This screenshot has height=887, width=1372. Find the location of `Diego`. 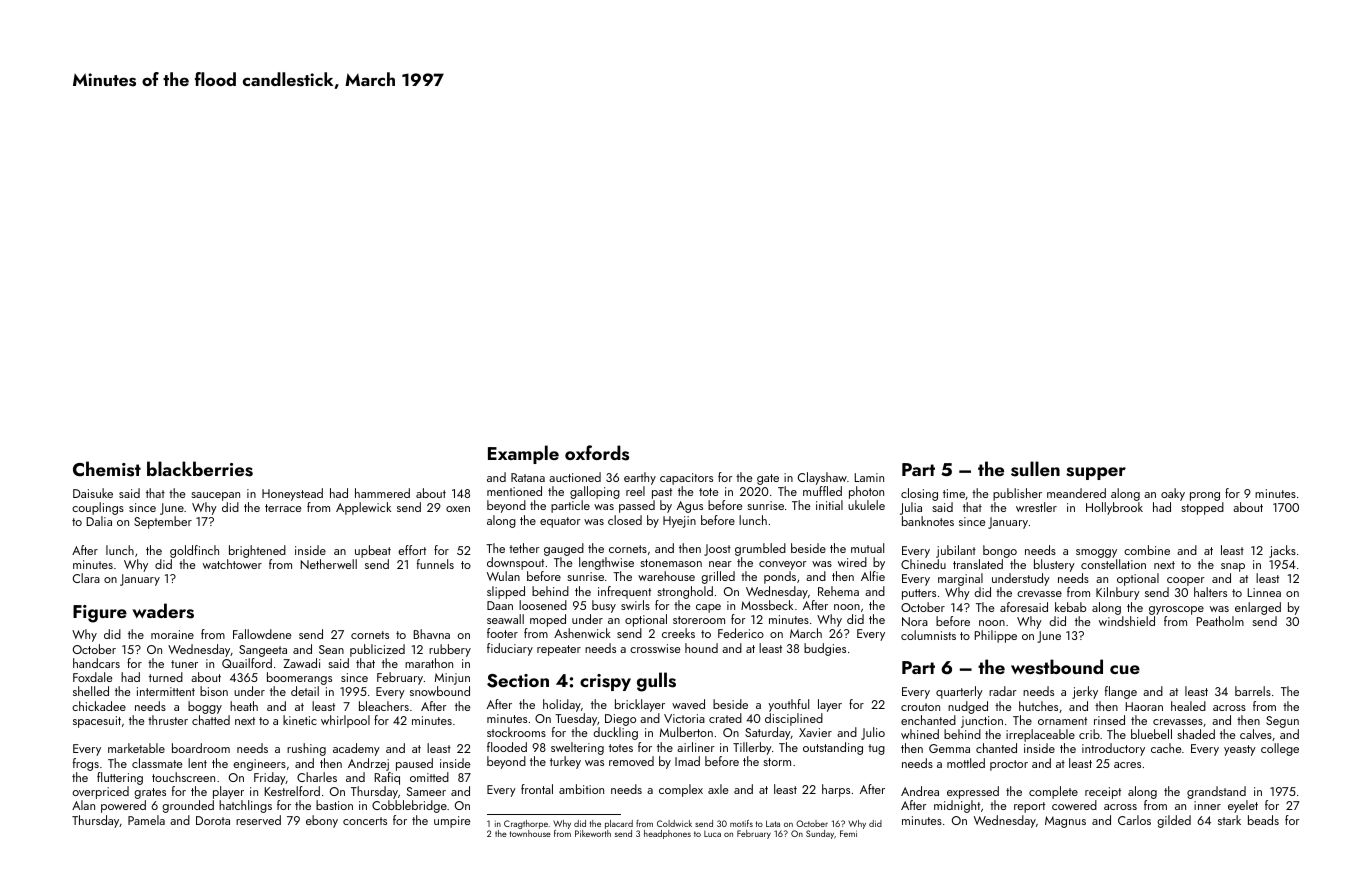

Diego is located at coordinates (620, 720).
